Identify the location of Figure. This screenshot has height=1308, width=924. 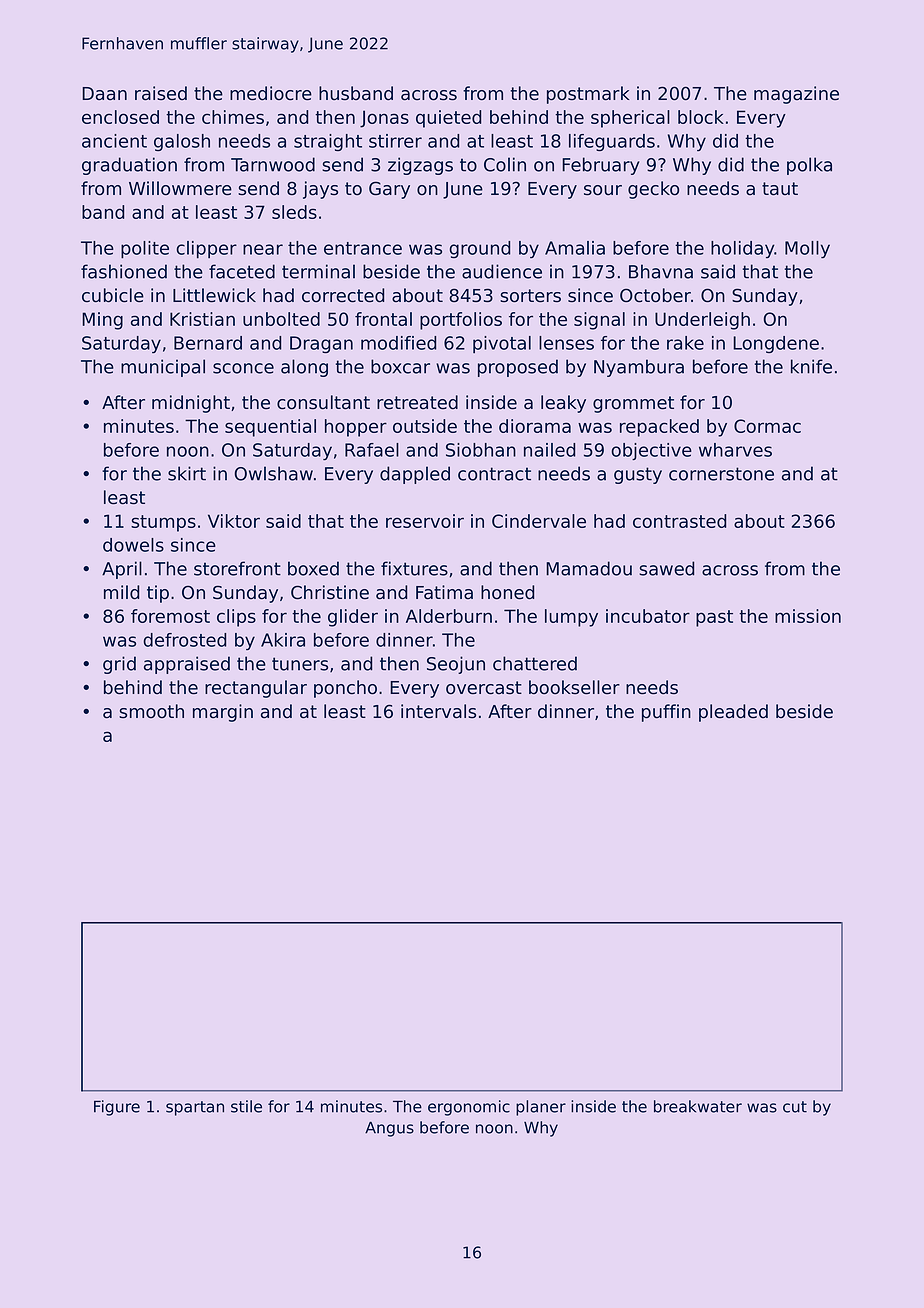
(117, 1108).
